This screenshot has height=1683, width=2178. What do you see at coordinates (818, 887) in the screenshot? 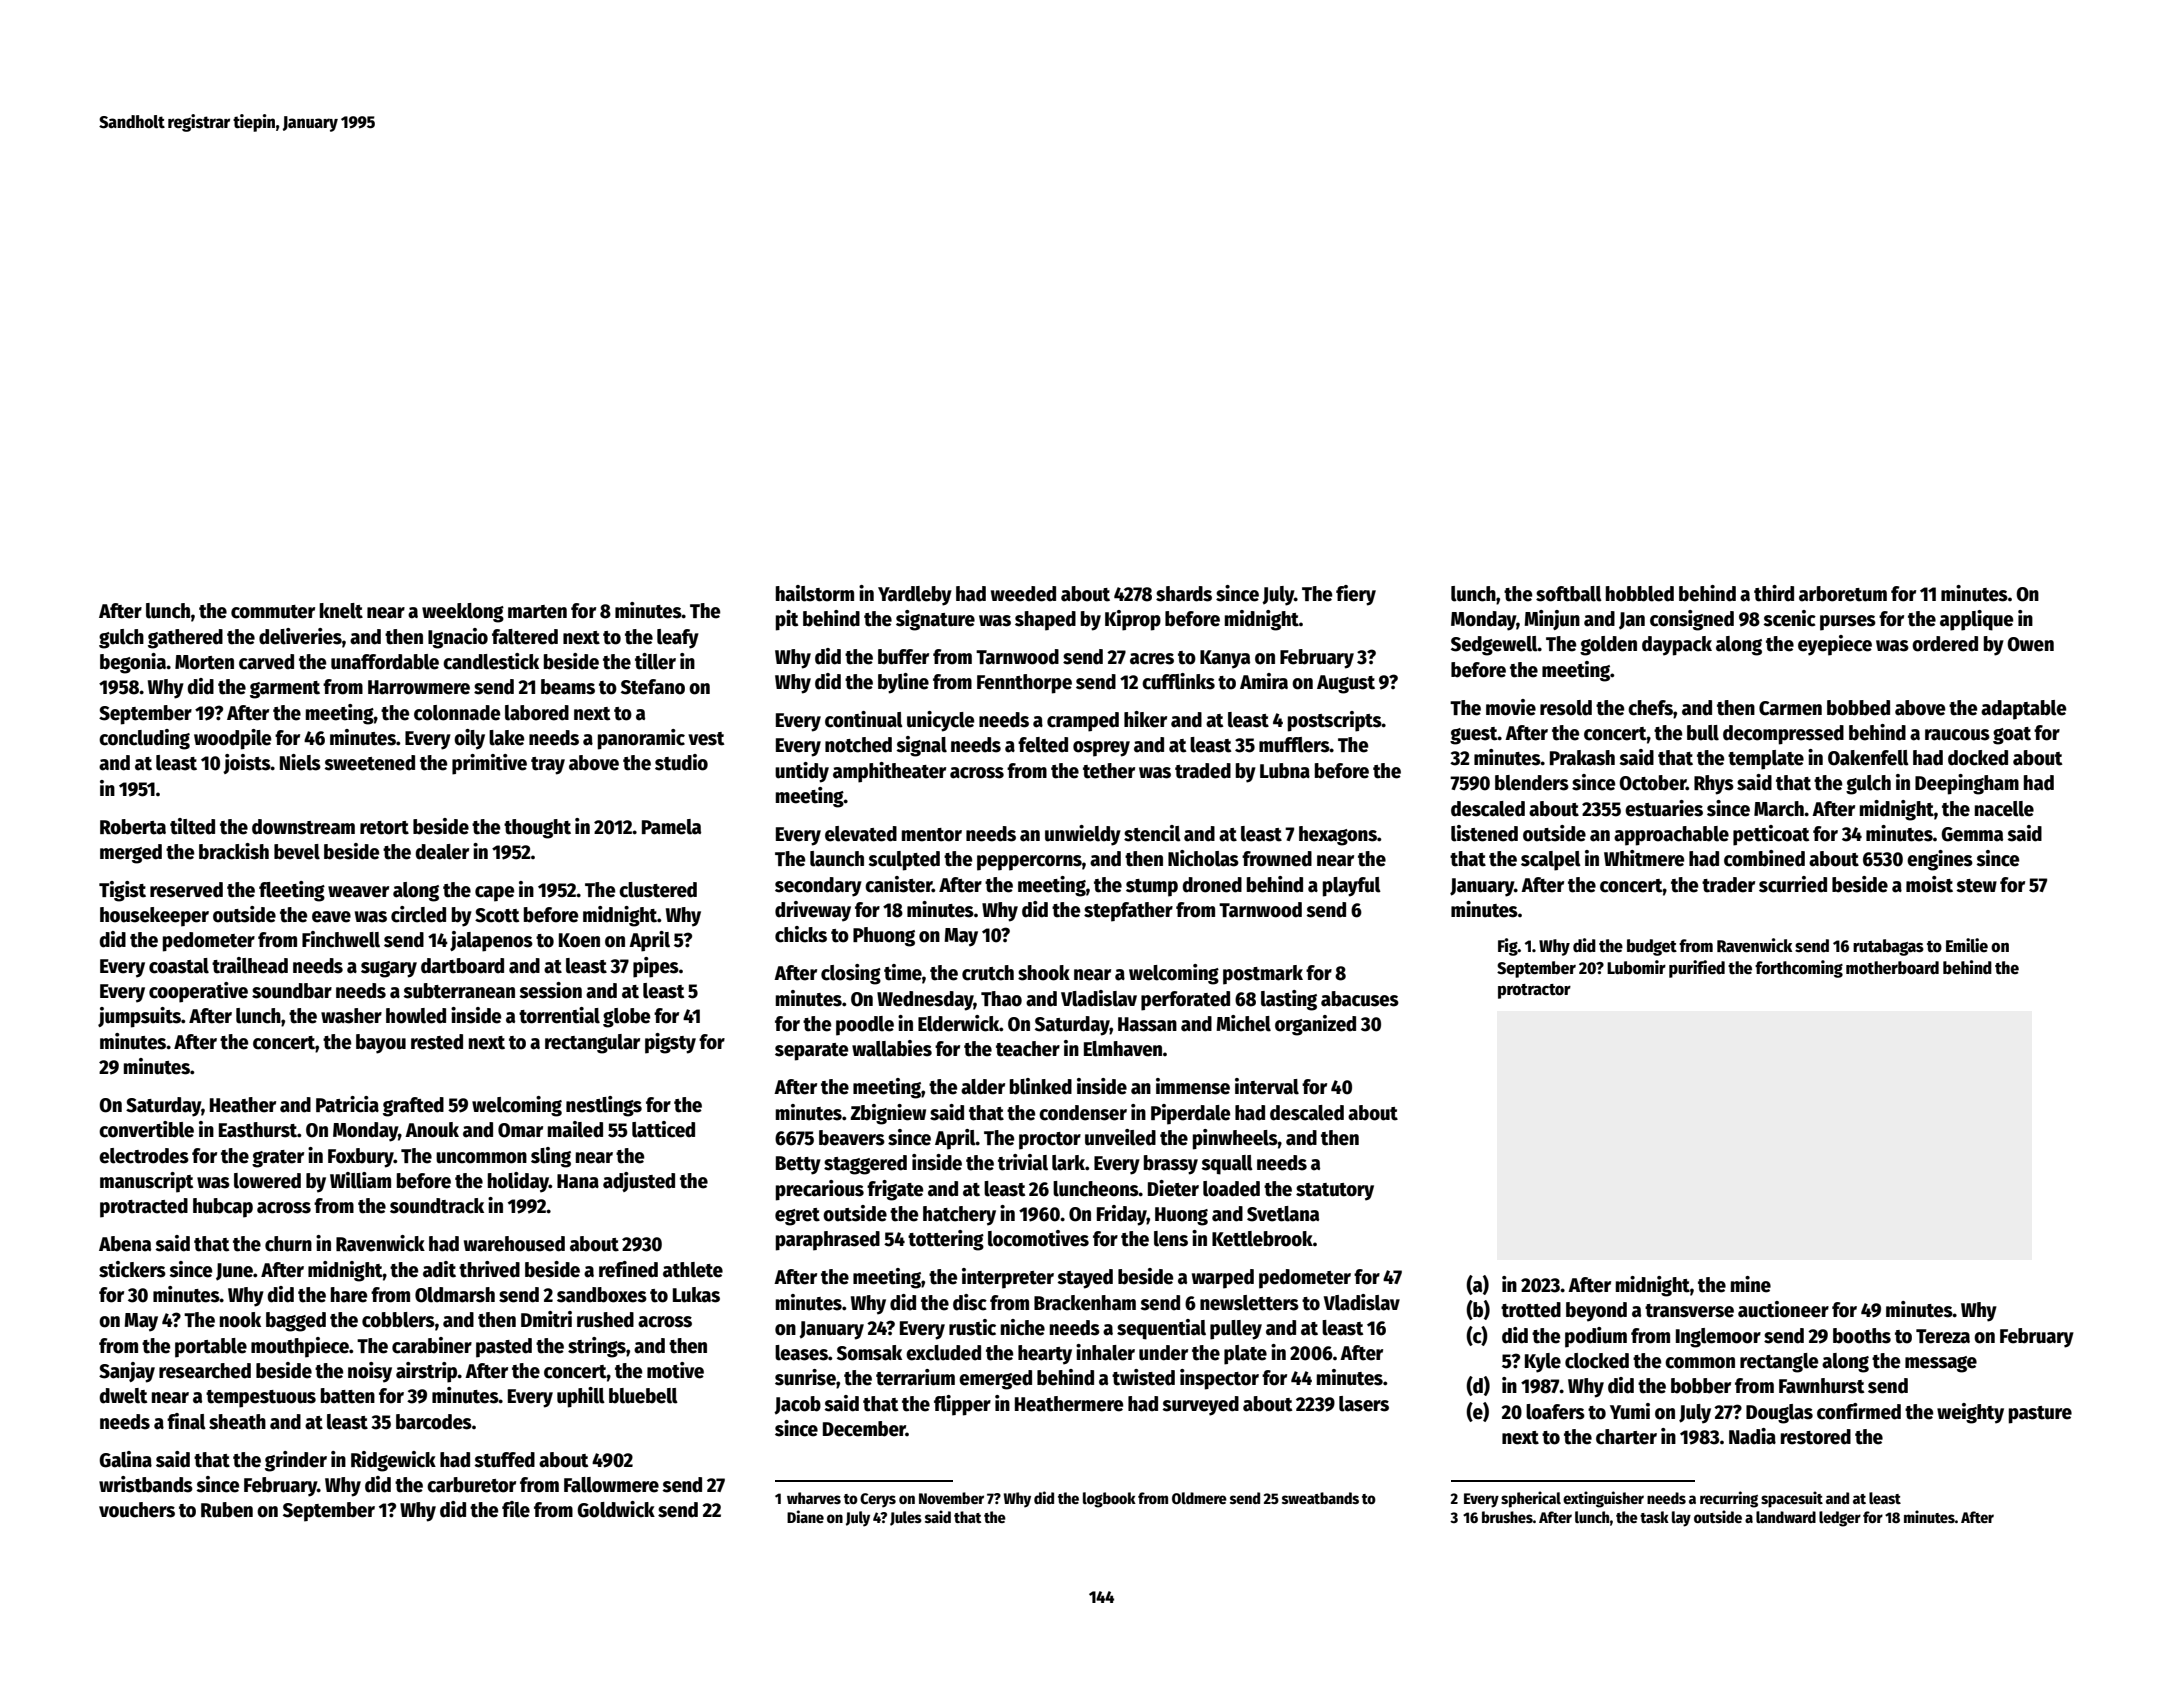
I see `secondary` at bounding box center [818, 887].
